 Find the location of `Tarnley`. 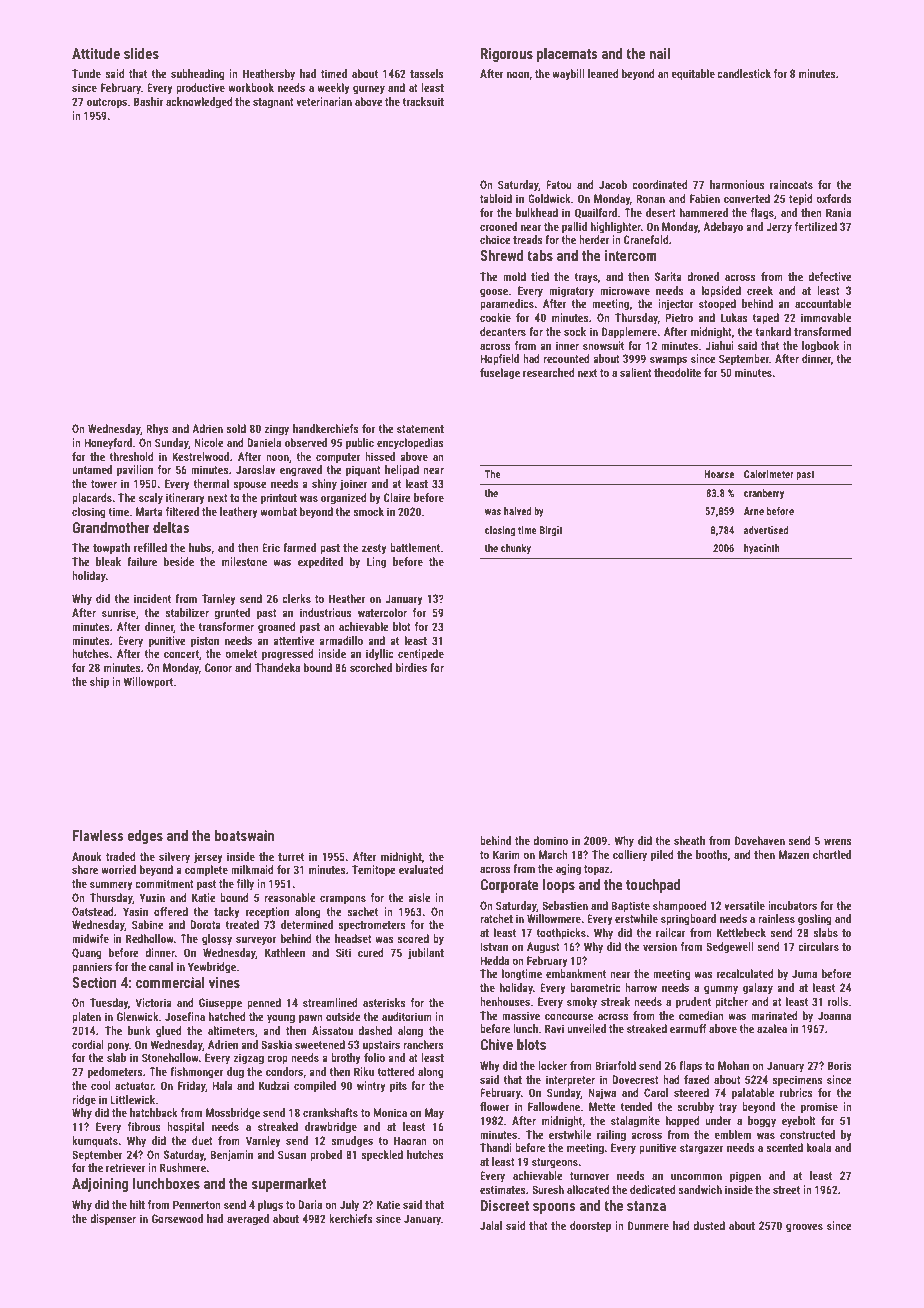

Tarnley is located at coordinates (219, 600).
